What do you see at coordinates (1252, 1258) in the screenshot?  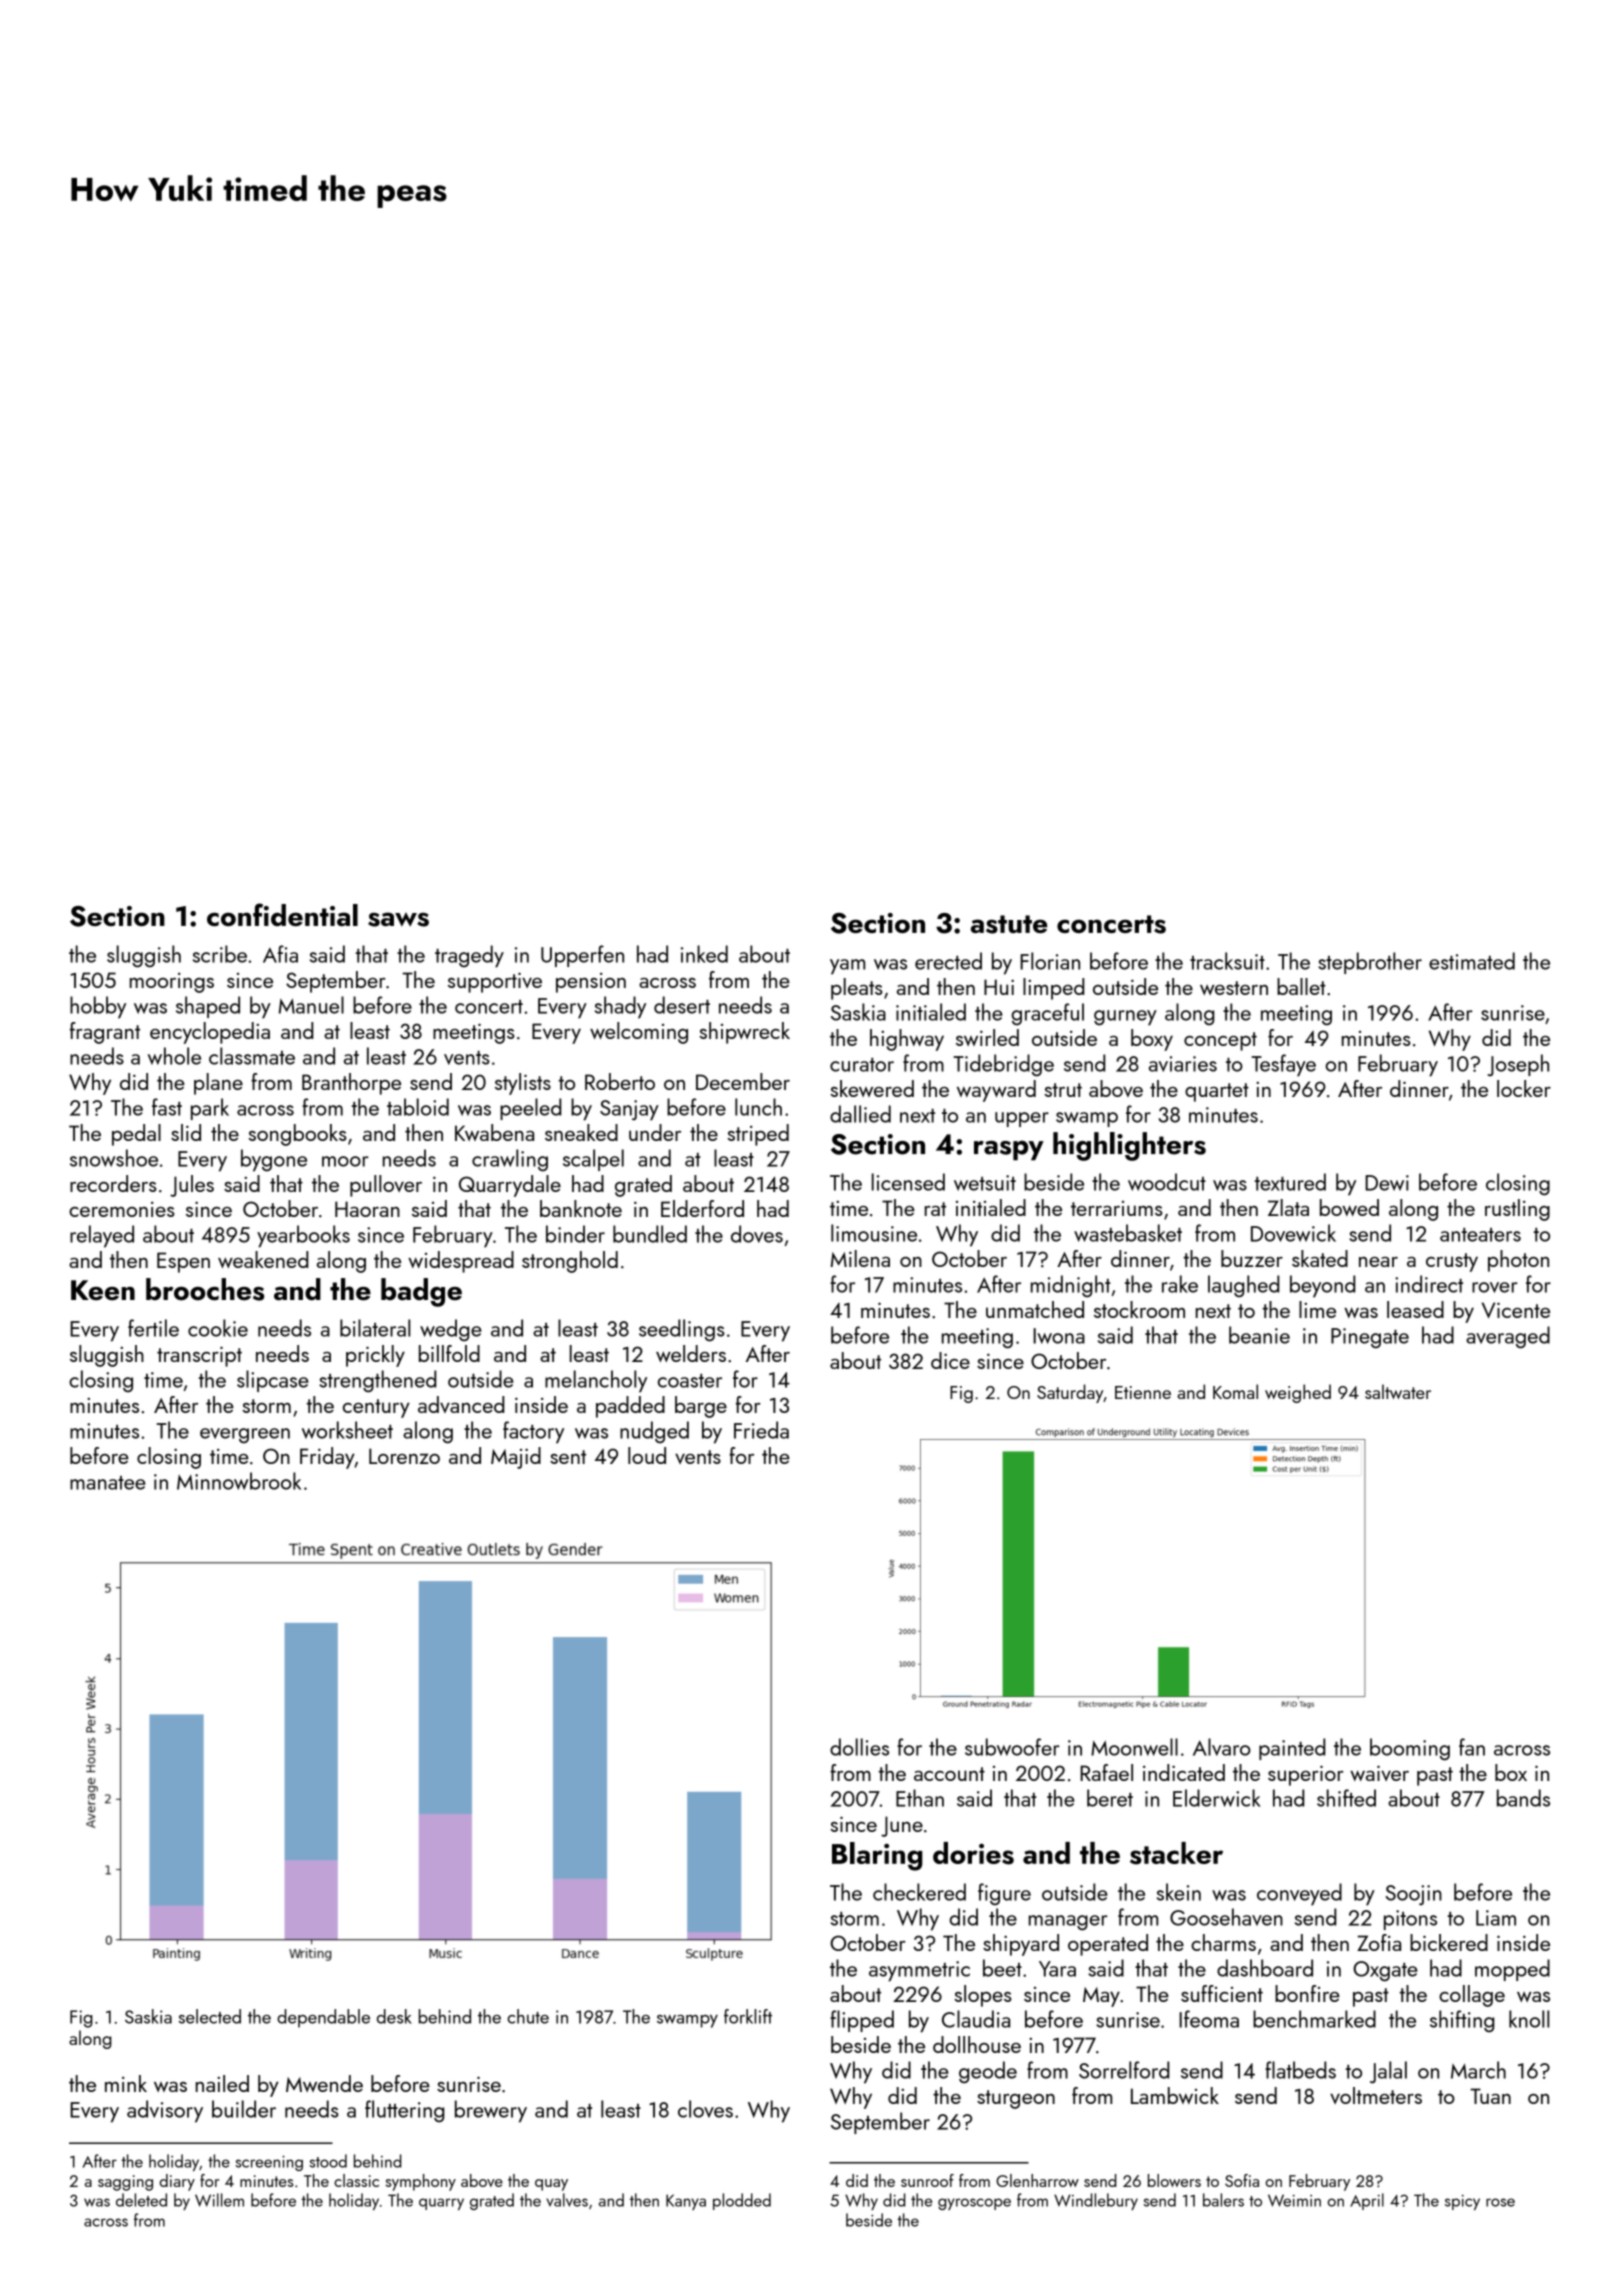 I see `buzzer` at bounding box center [1252, 1258].
